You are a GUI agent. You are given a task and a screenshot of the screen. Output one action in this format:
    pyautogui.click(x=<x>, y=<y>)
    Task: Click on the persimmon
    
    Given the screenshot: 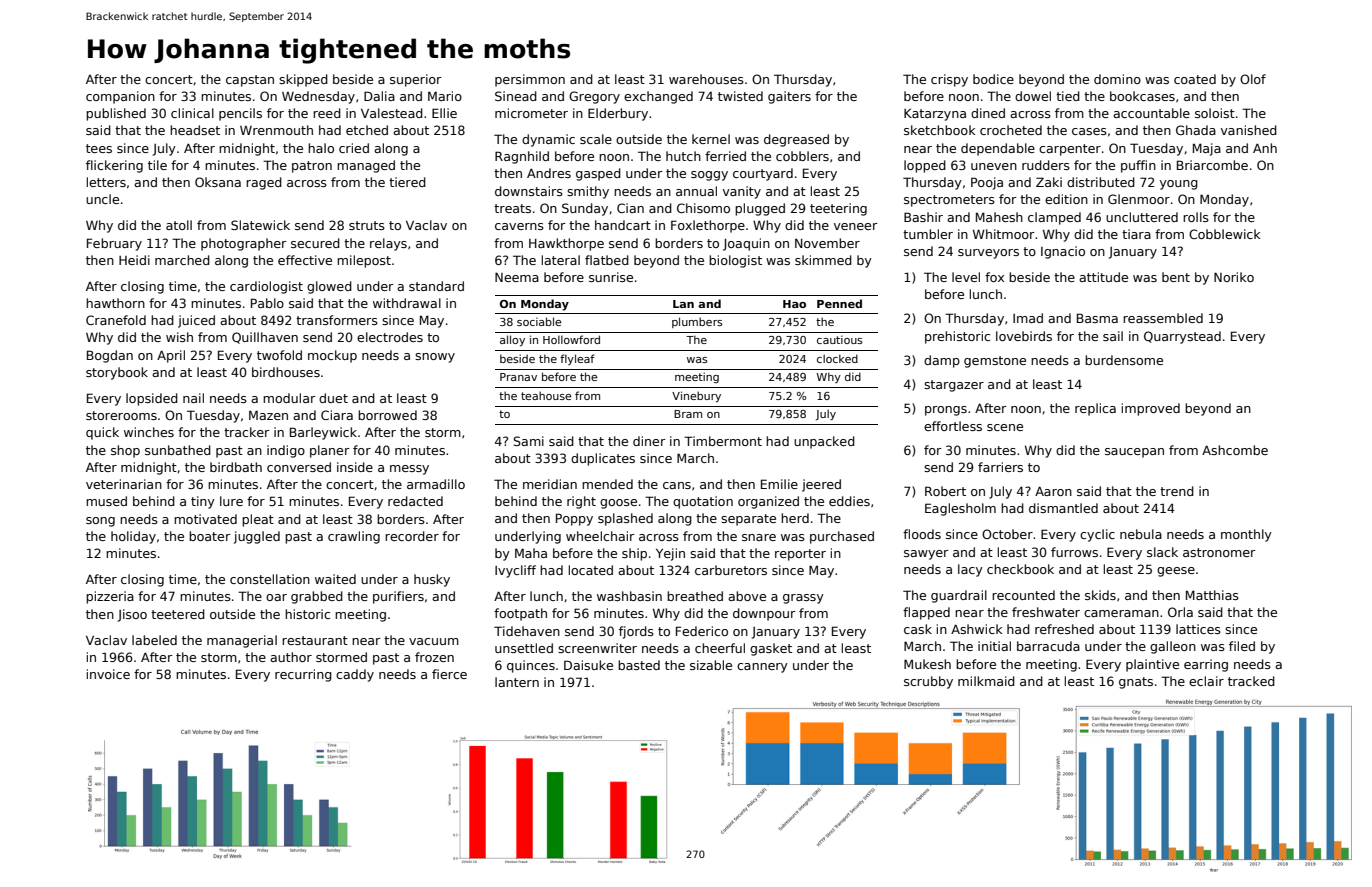 What is the action you would take?
    pyautogui.click(x=530, y=80)
